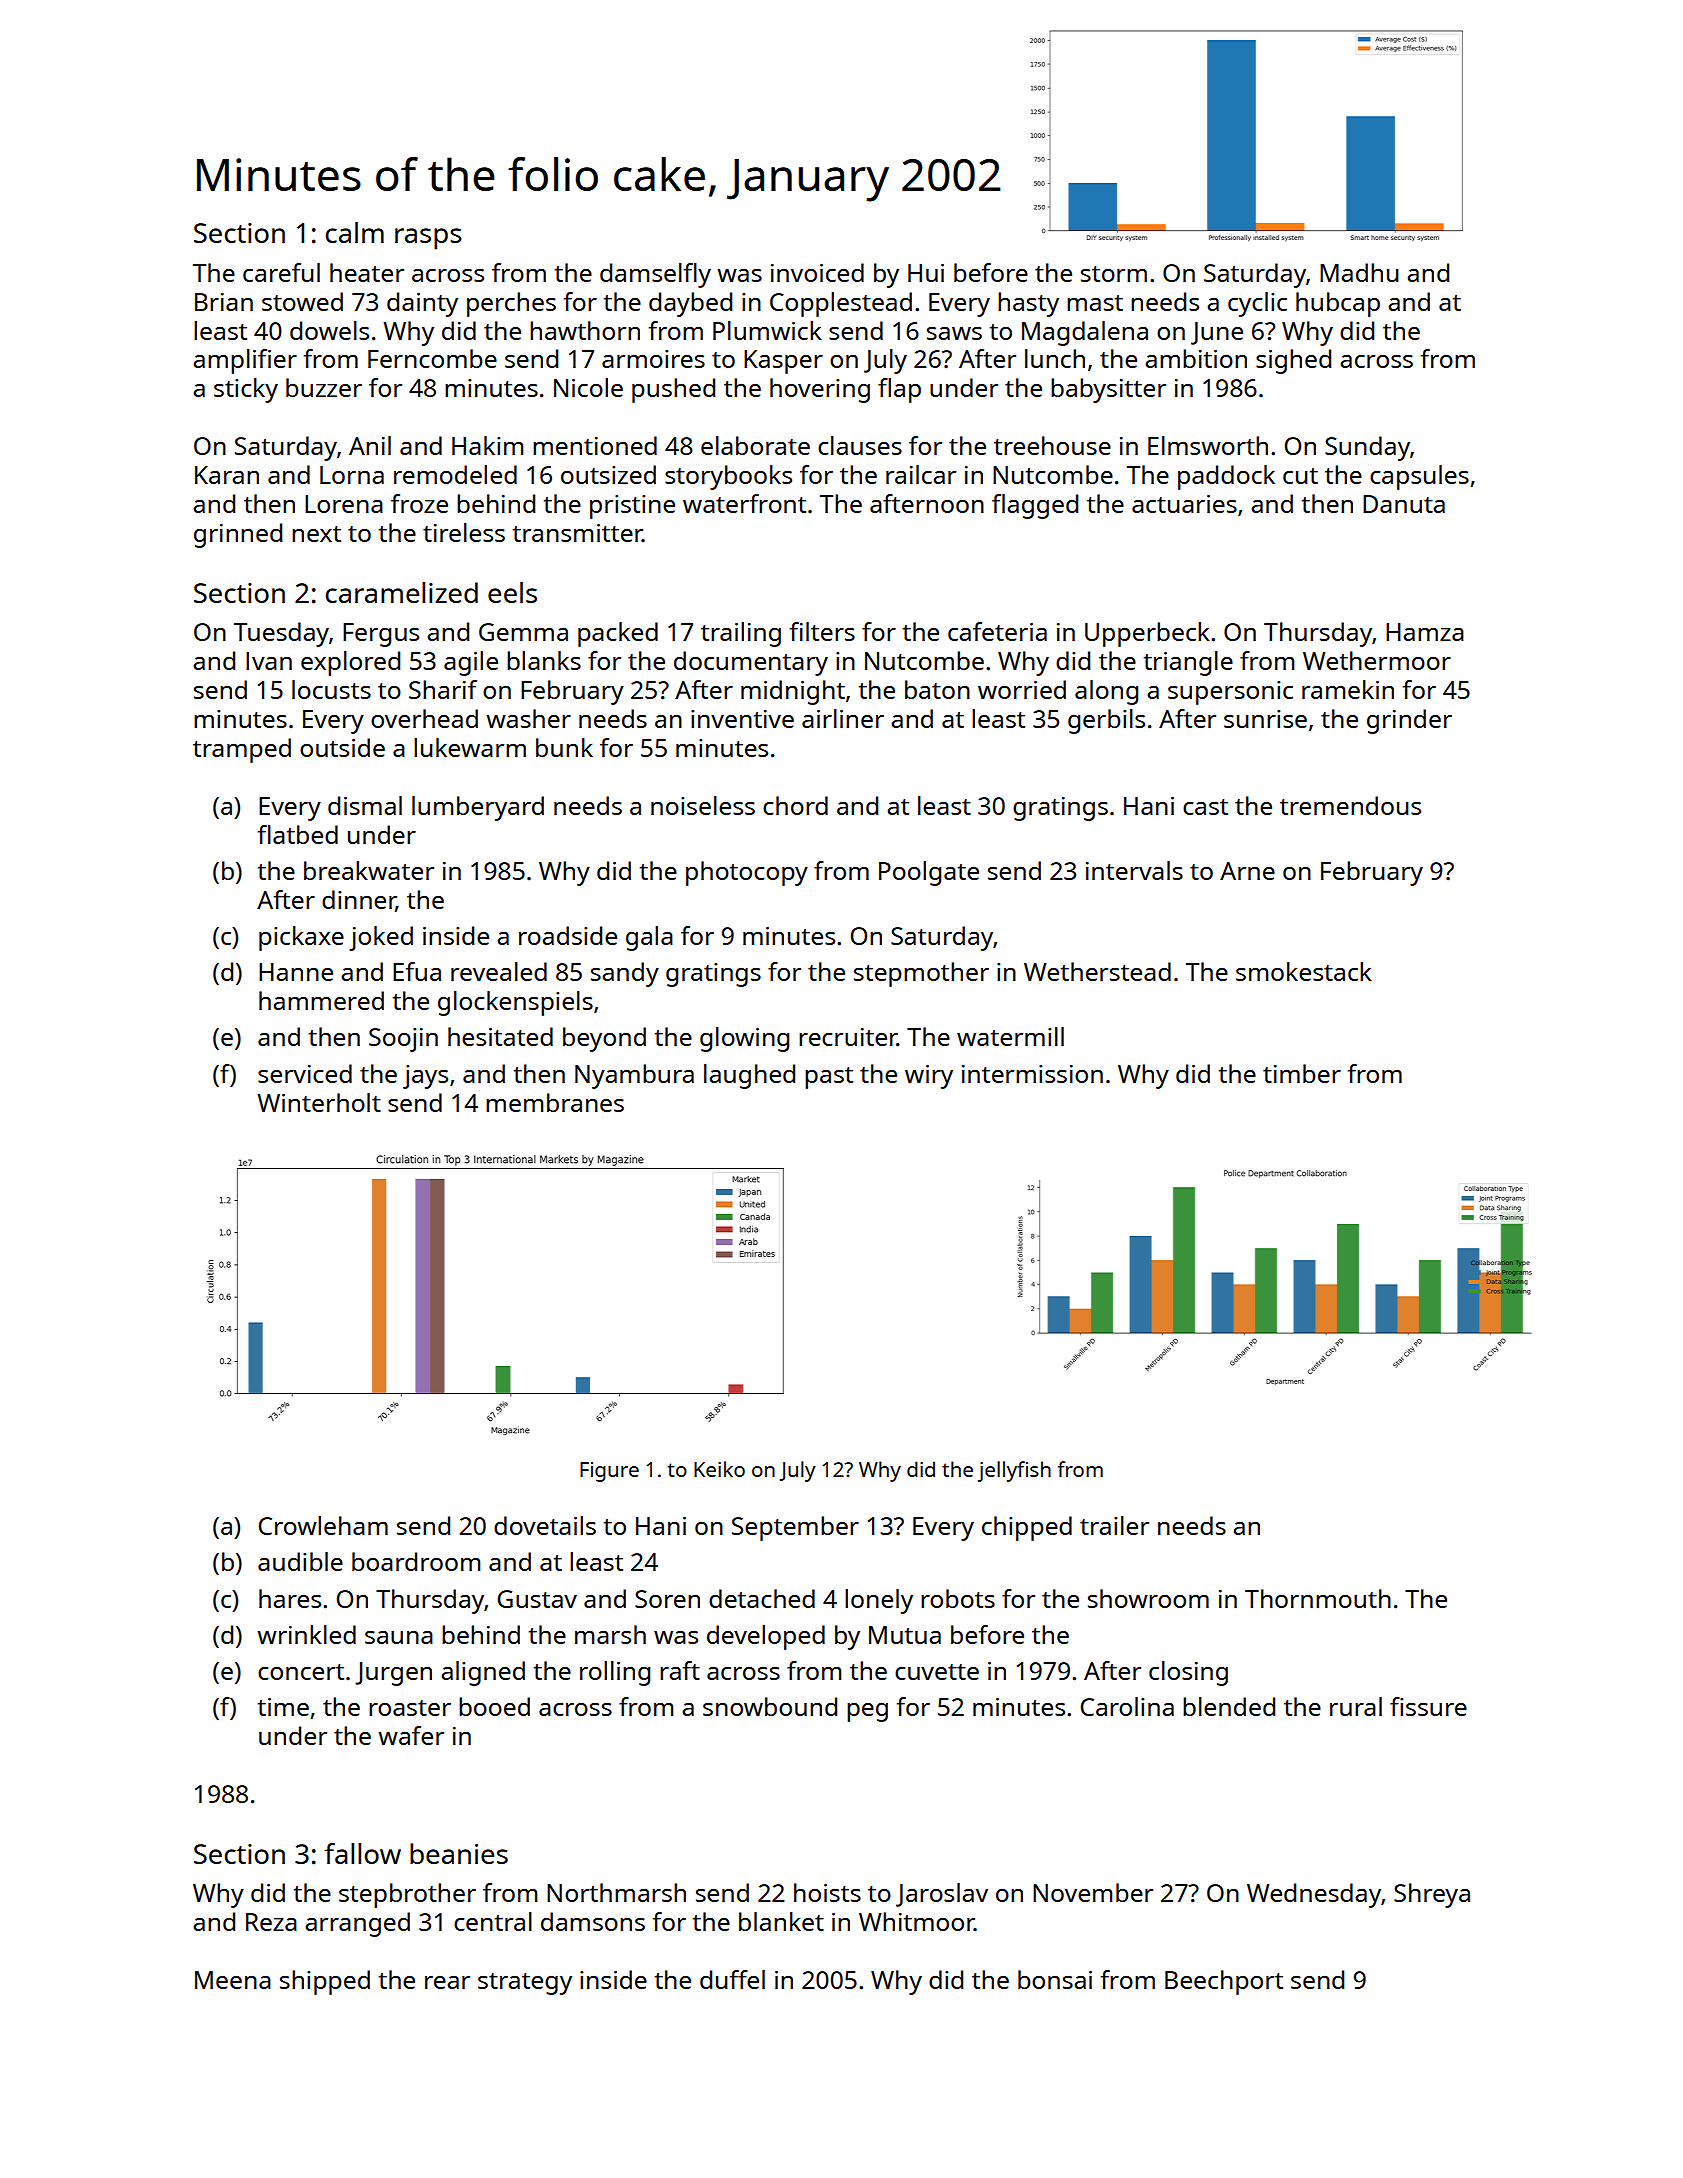 The height and width of the screenshot is (2178, 1683). What do you see at coordinates (1359, 272) in the screenshot?
I see `Madhu` at bounding box center [1359, 272].
